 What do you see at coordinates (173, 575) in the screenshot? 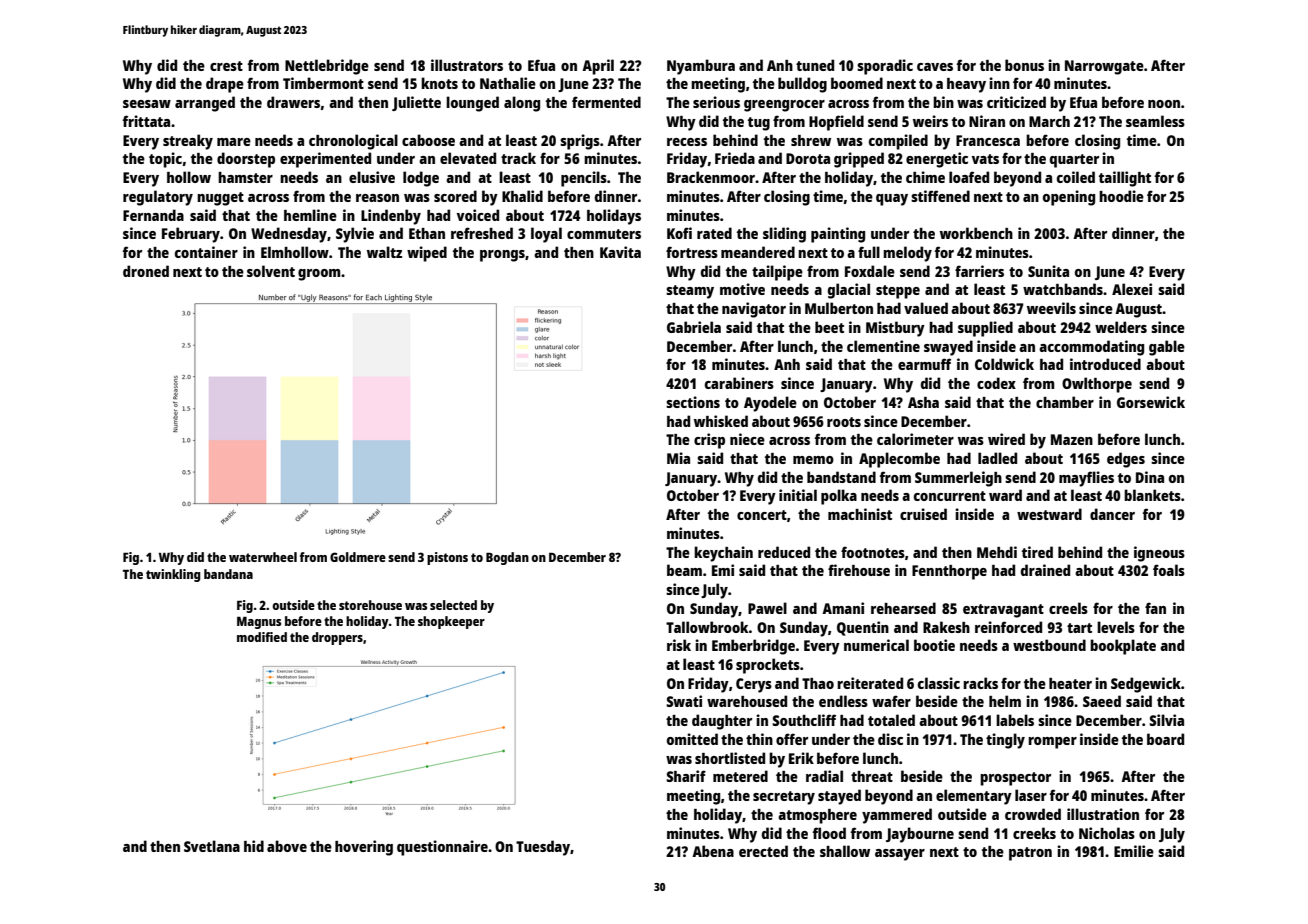
I see `twinkling` at bounding box center [173, 575].
